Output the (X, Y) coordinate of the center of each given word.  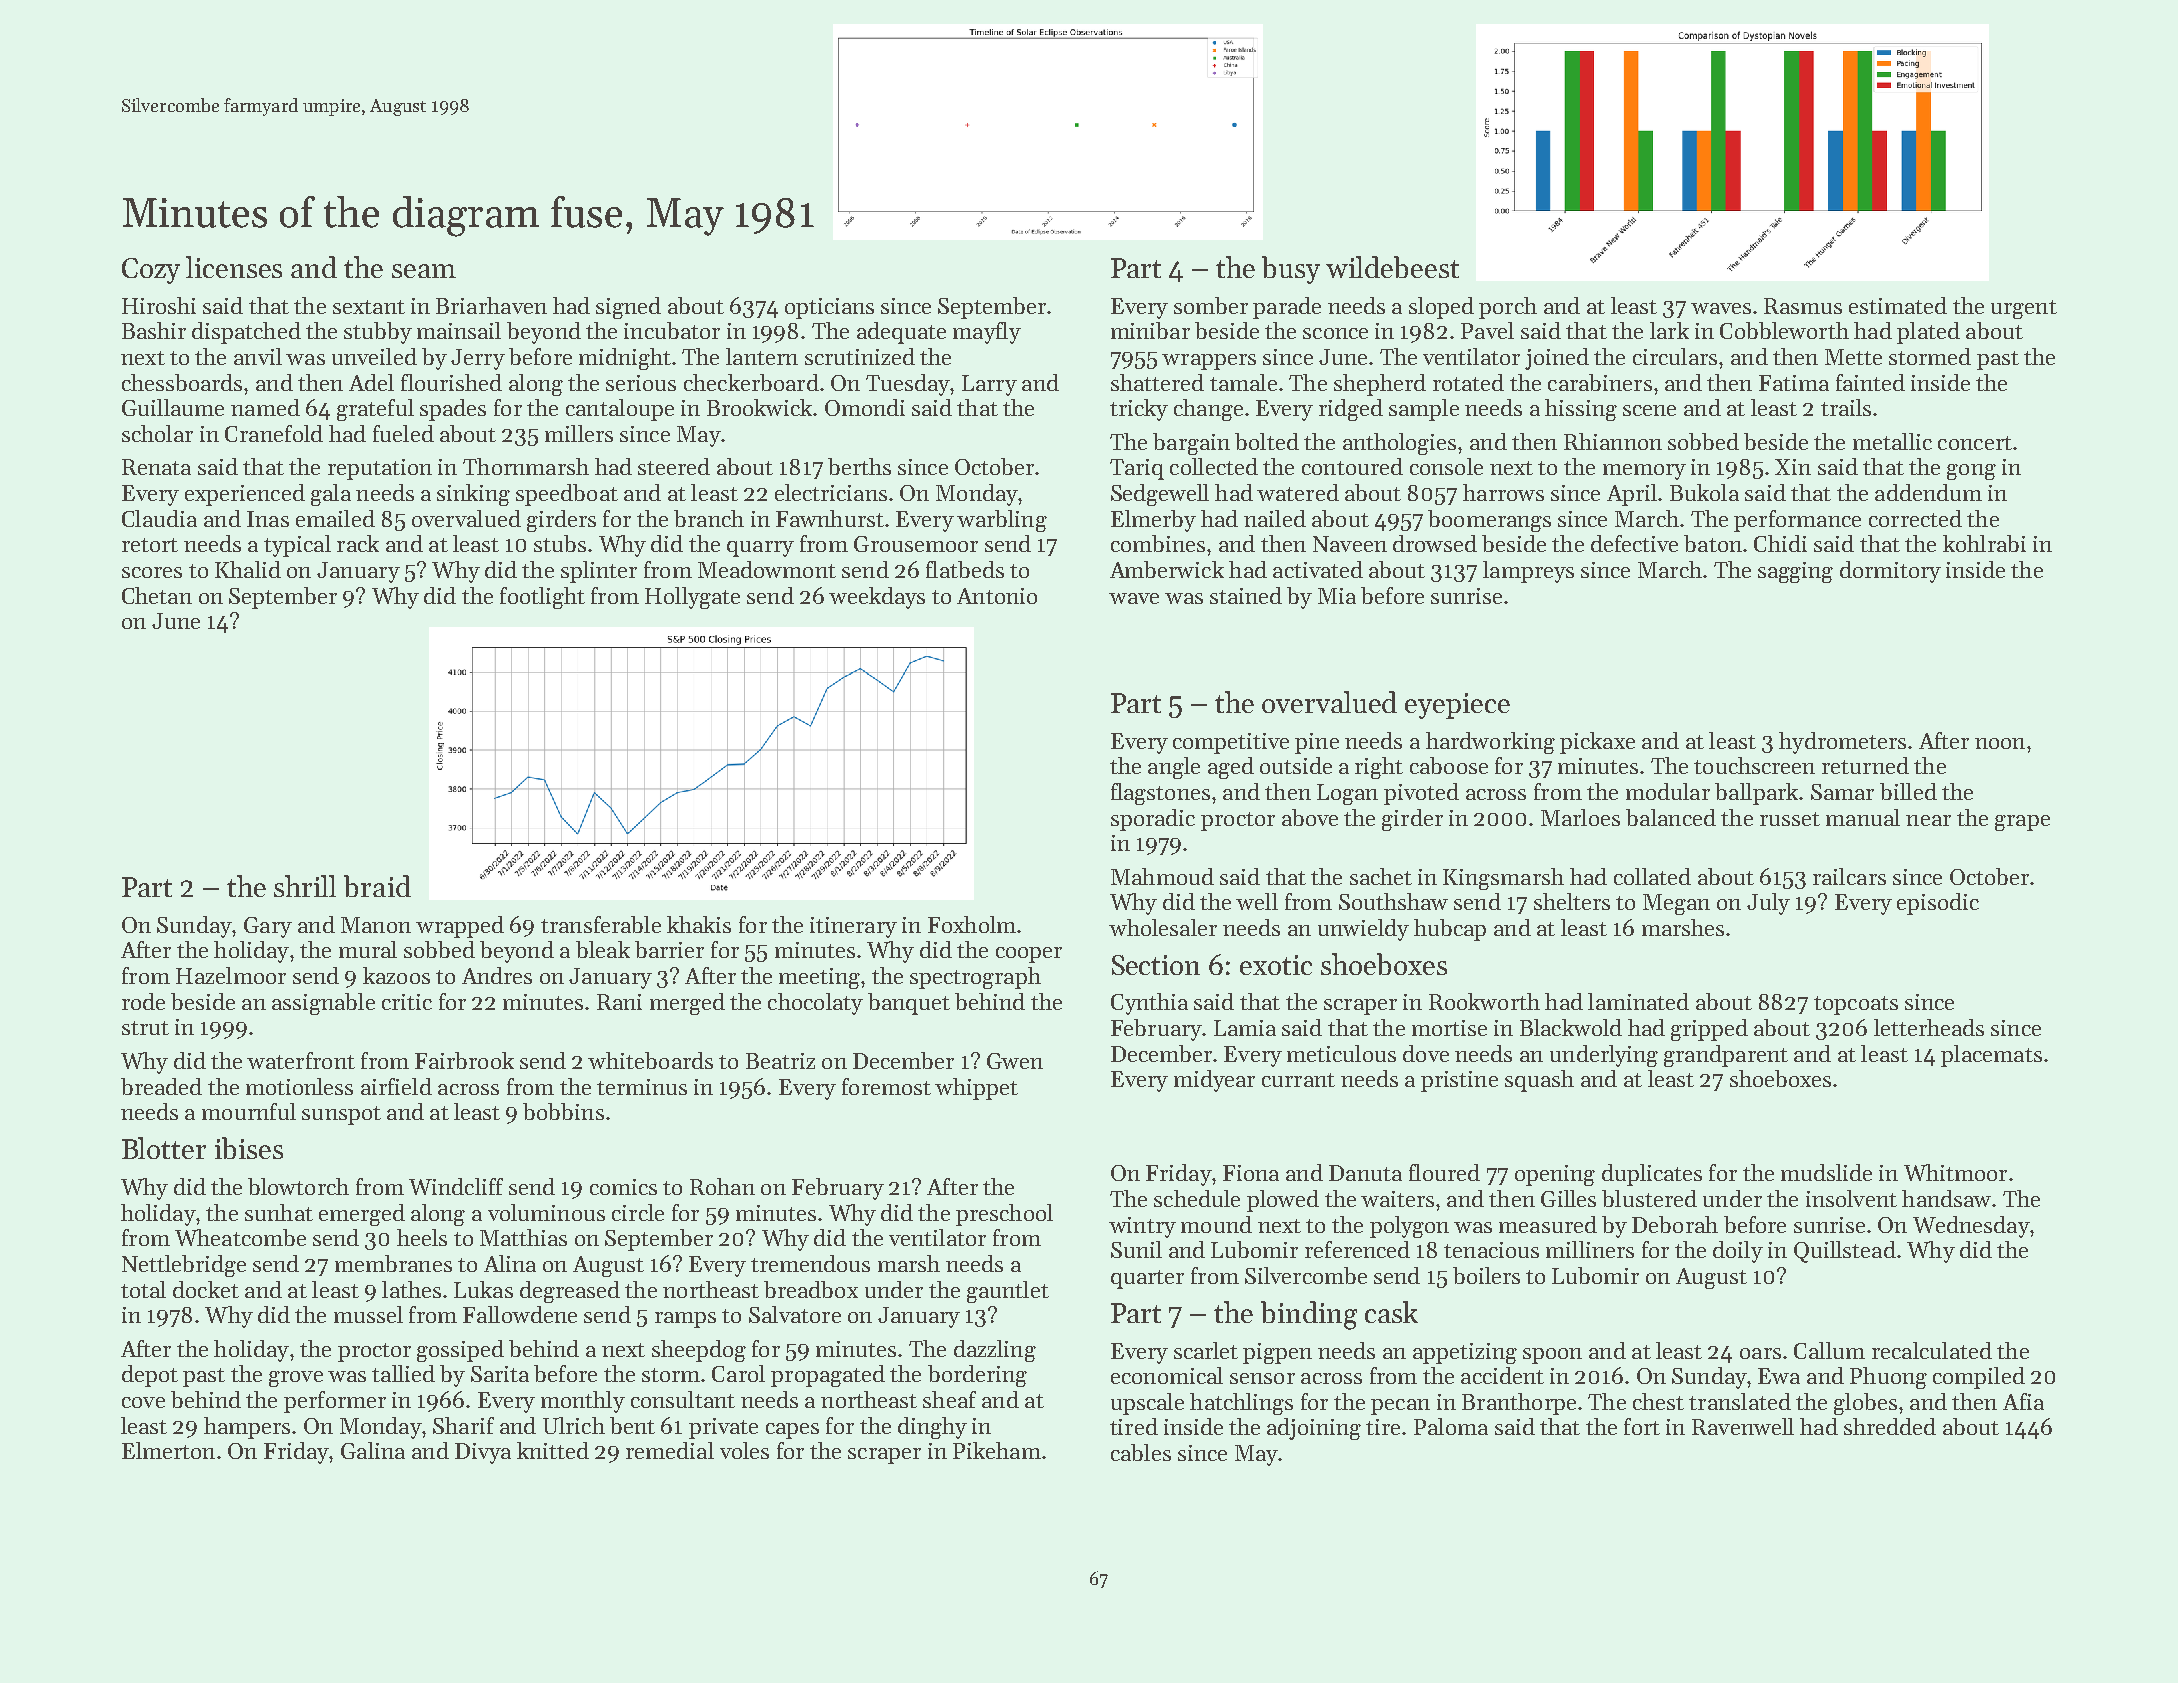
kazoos (396, 975)
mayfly (987, 333)
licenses (234, 267)
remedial (670, 1450)
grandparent (1726, 1056)
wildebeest (1392, 267)
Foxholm (972, 924)
